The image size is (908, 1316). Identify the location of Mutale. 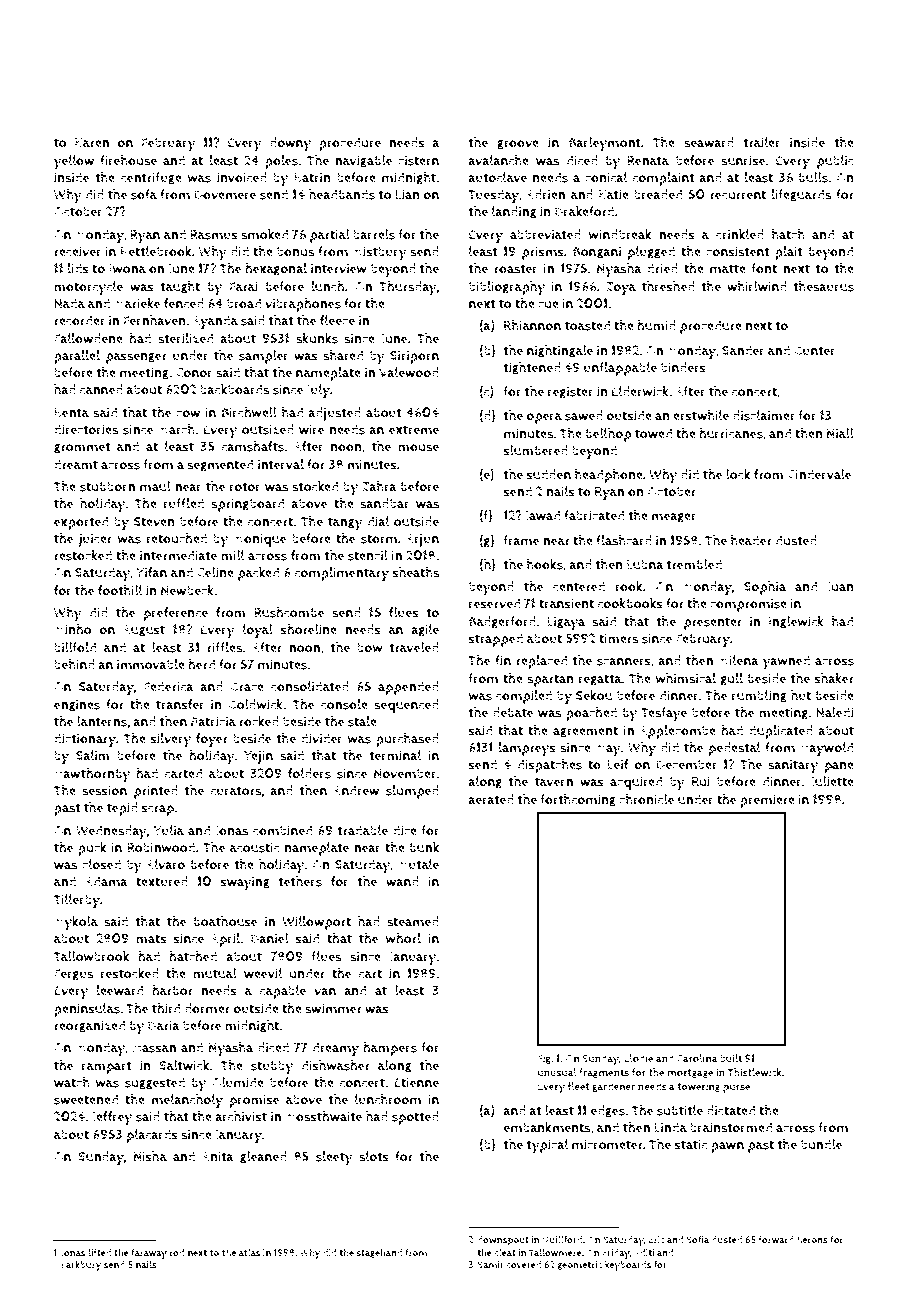
(418, 864).
